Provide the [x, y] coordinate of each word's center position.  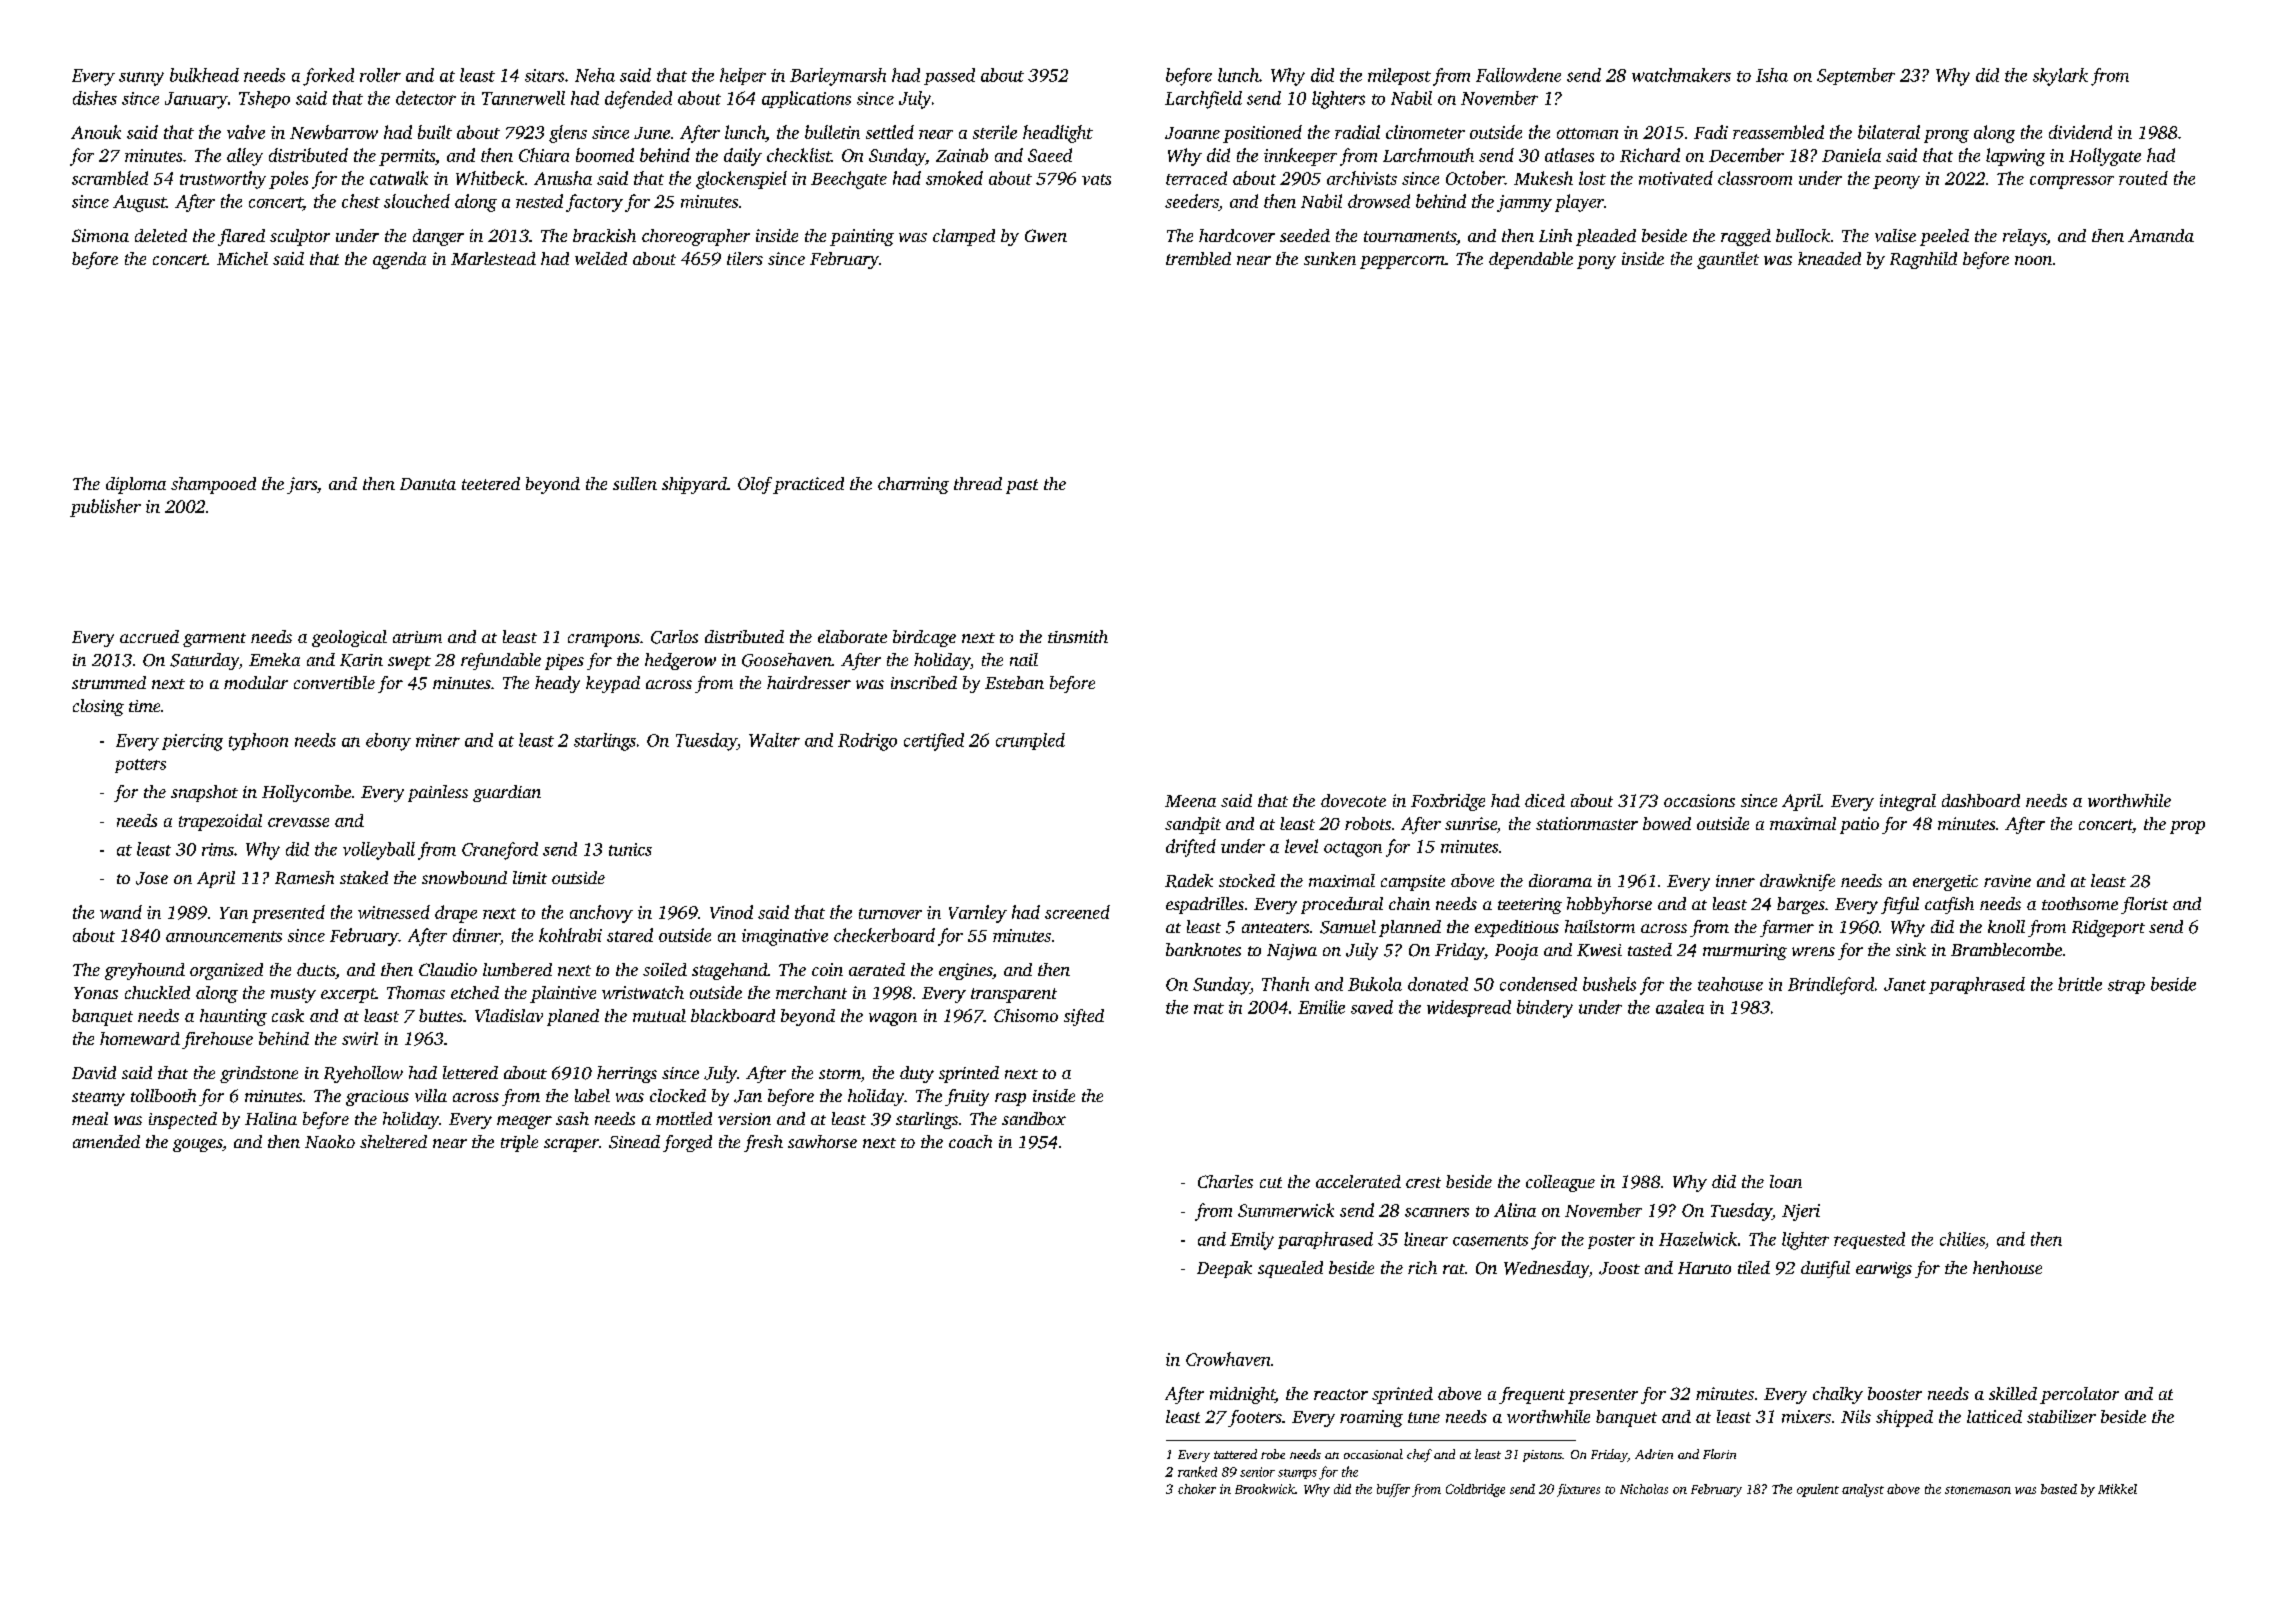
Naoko [330, 1141]
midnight [1242, 1395]
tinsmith [1078, 636]
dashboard [1981, 800]
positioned [1262, 134]
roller [380, 75]
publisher [105, 508]
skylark [2060, 77]
